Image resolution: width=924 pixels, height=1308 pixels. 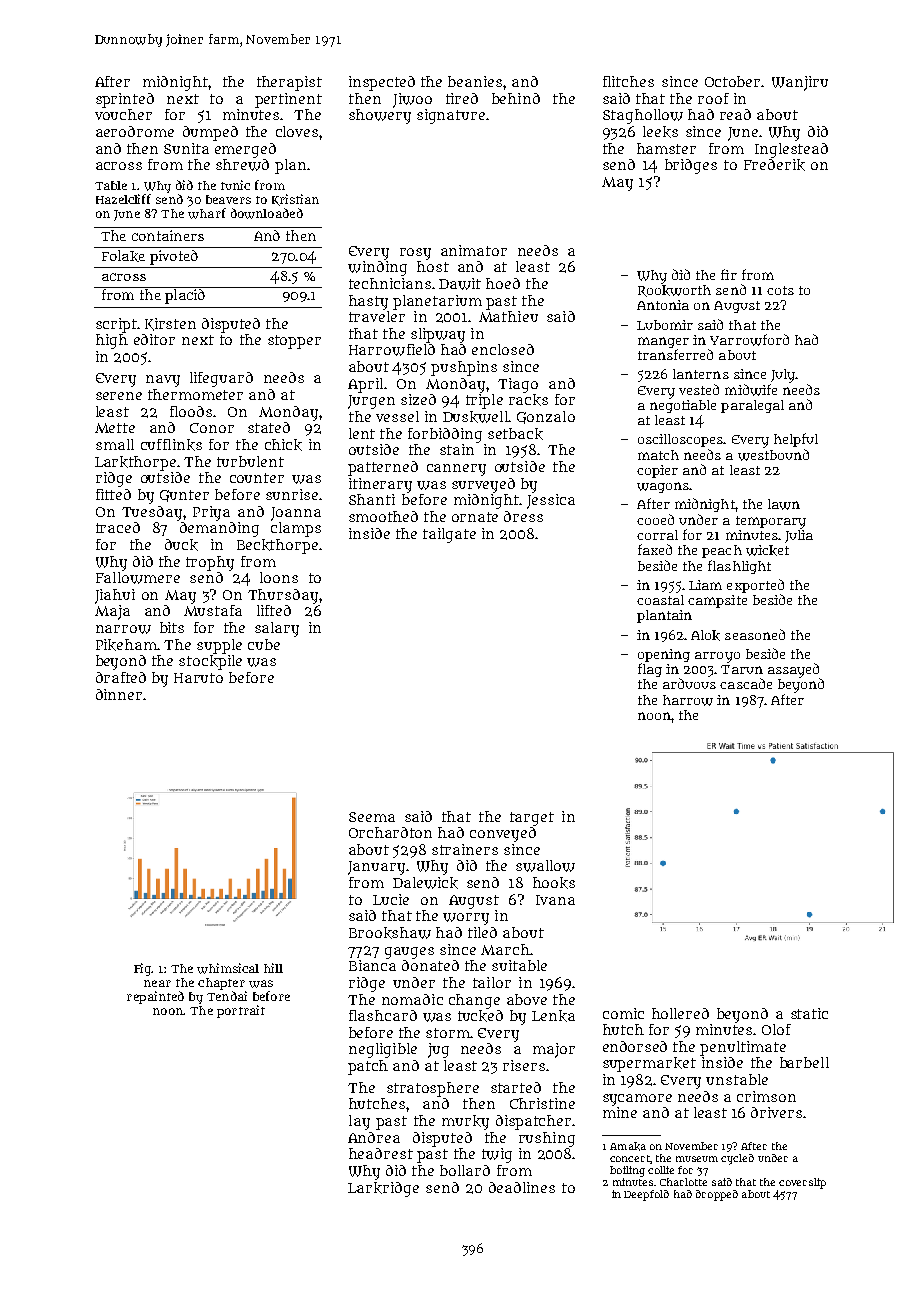 I want to click on penultimate, so click(x=743, y=1048).
